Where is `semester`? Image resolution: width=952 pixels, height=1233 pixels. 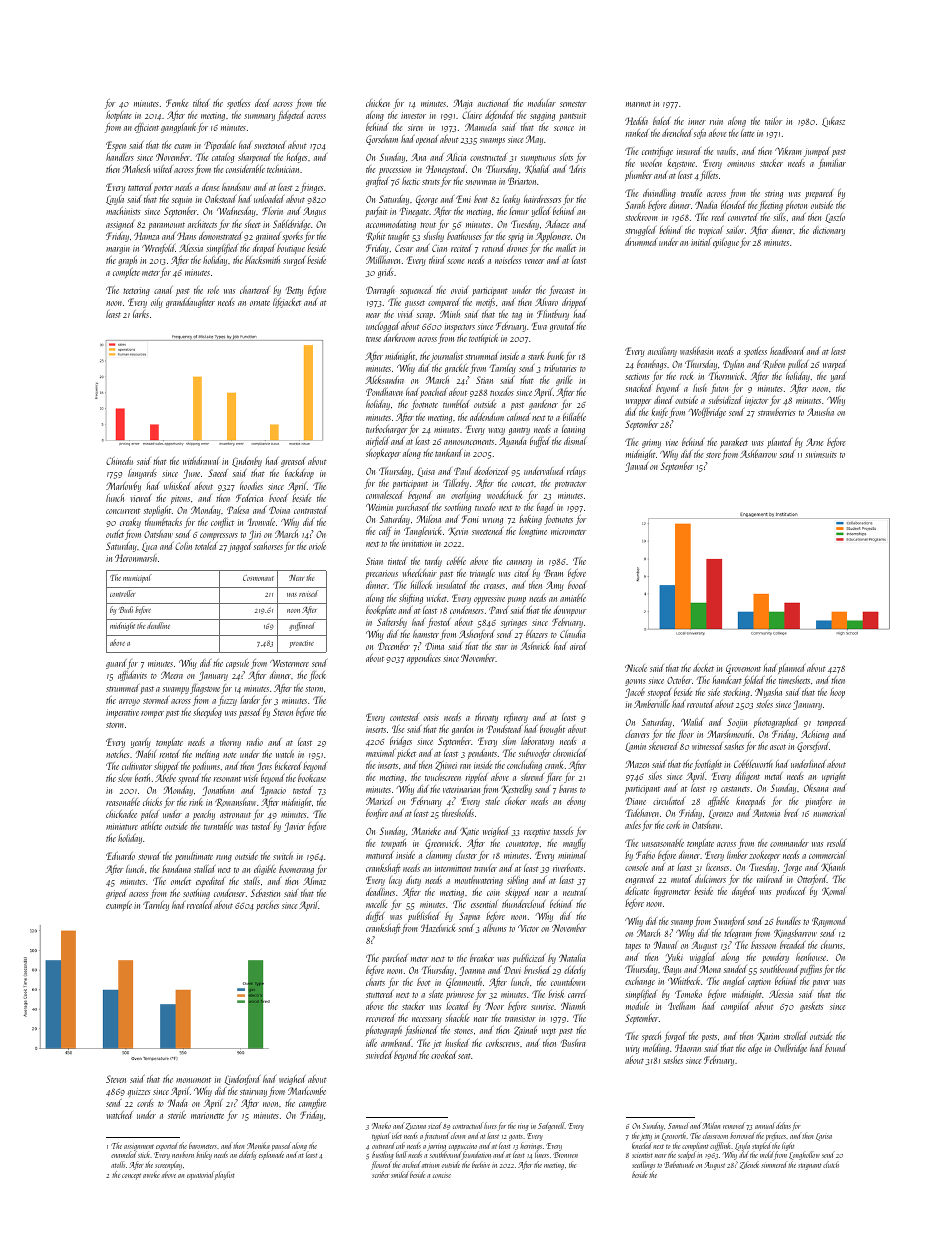 semester is located at coordinates (573, 104).
